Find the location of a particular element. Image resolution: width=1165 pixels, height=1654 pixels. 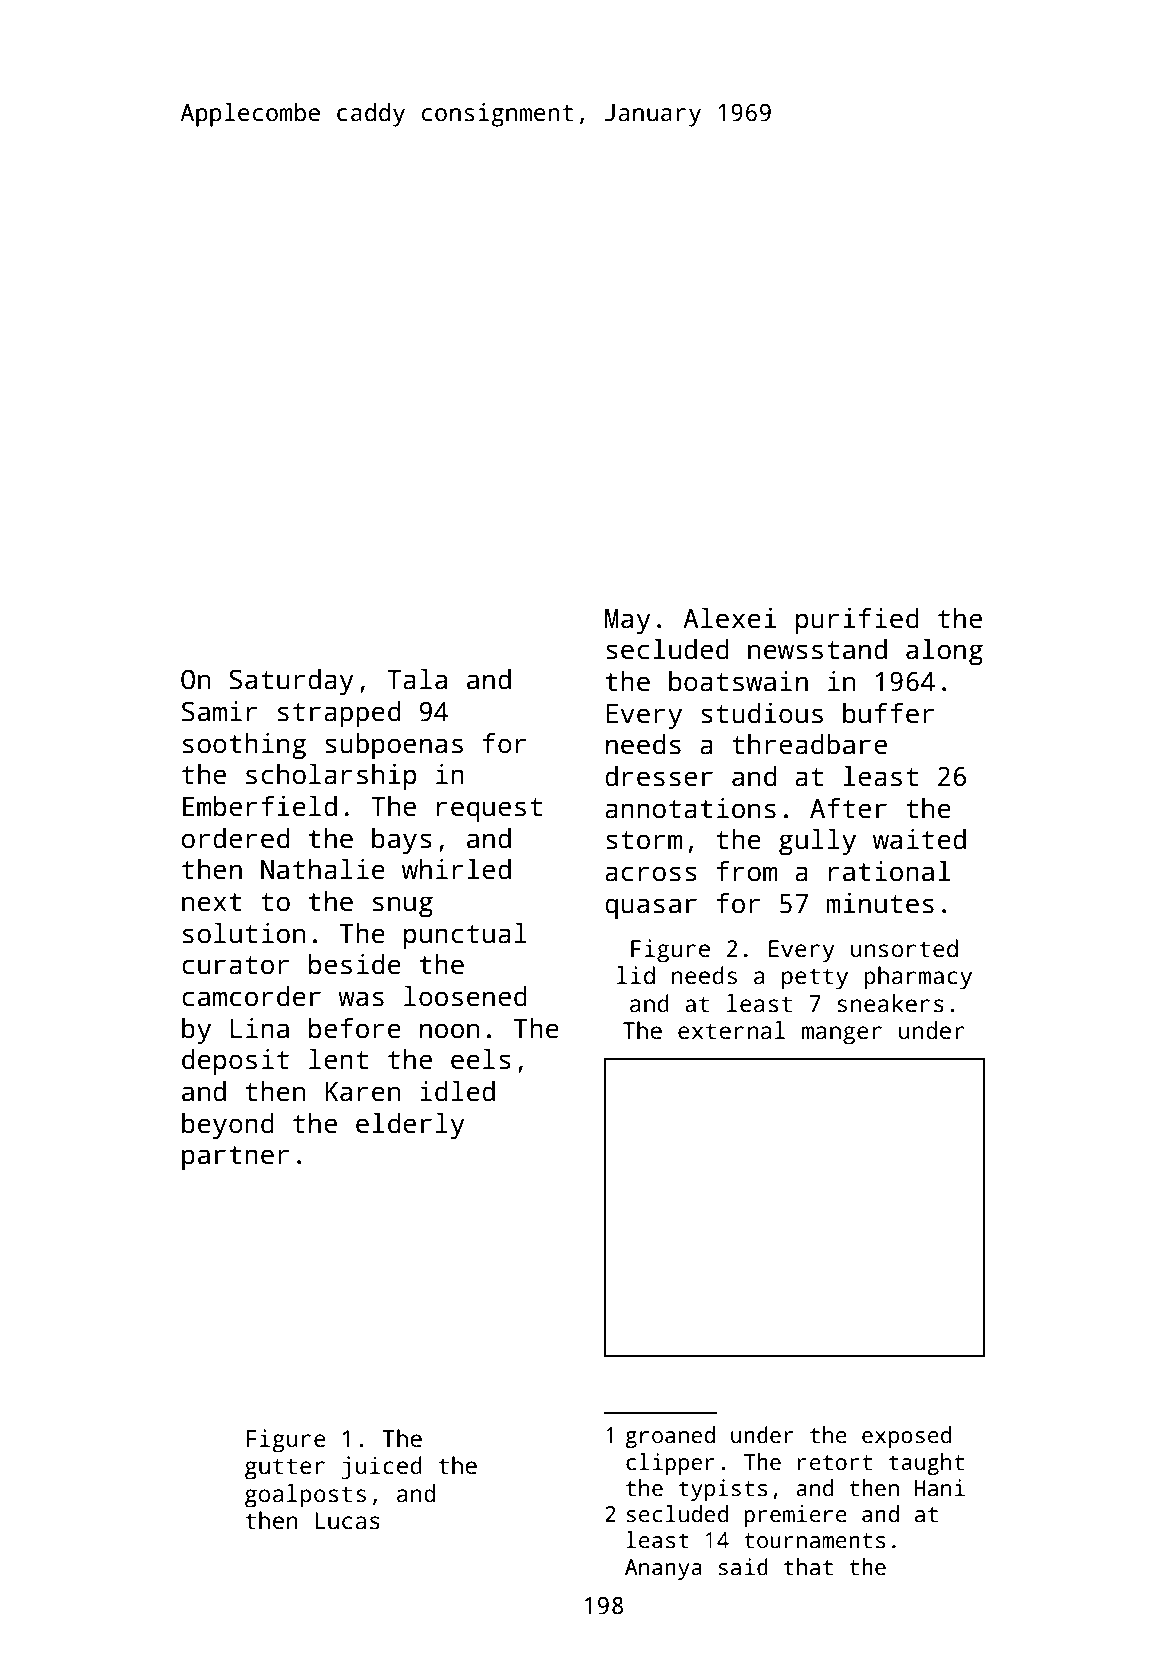

After is located at coordinates (848, 808).
